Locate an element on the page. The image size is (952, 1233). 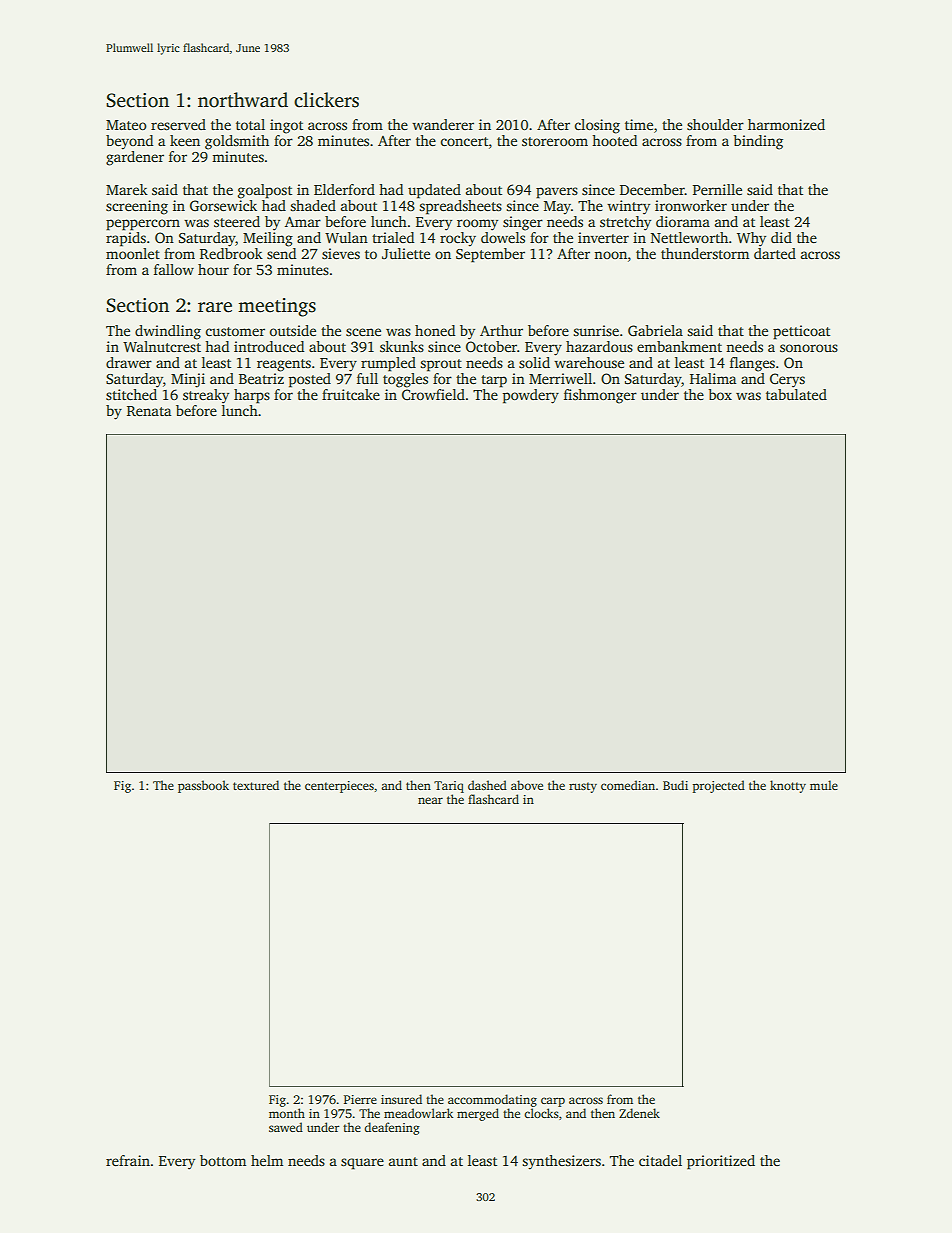
centerpieces is located at coordinates (339, 787).
